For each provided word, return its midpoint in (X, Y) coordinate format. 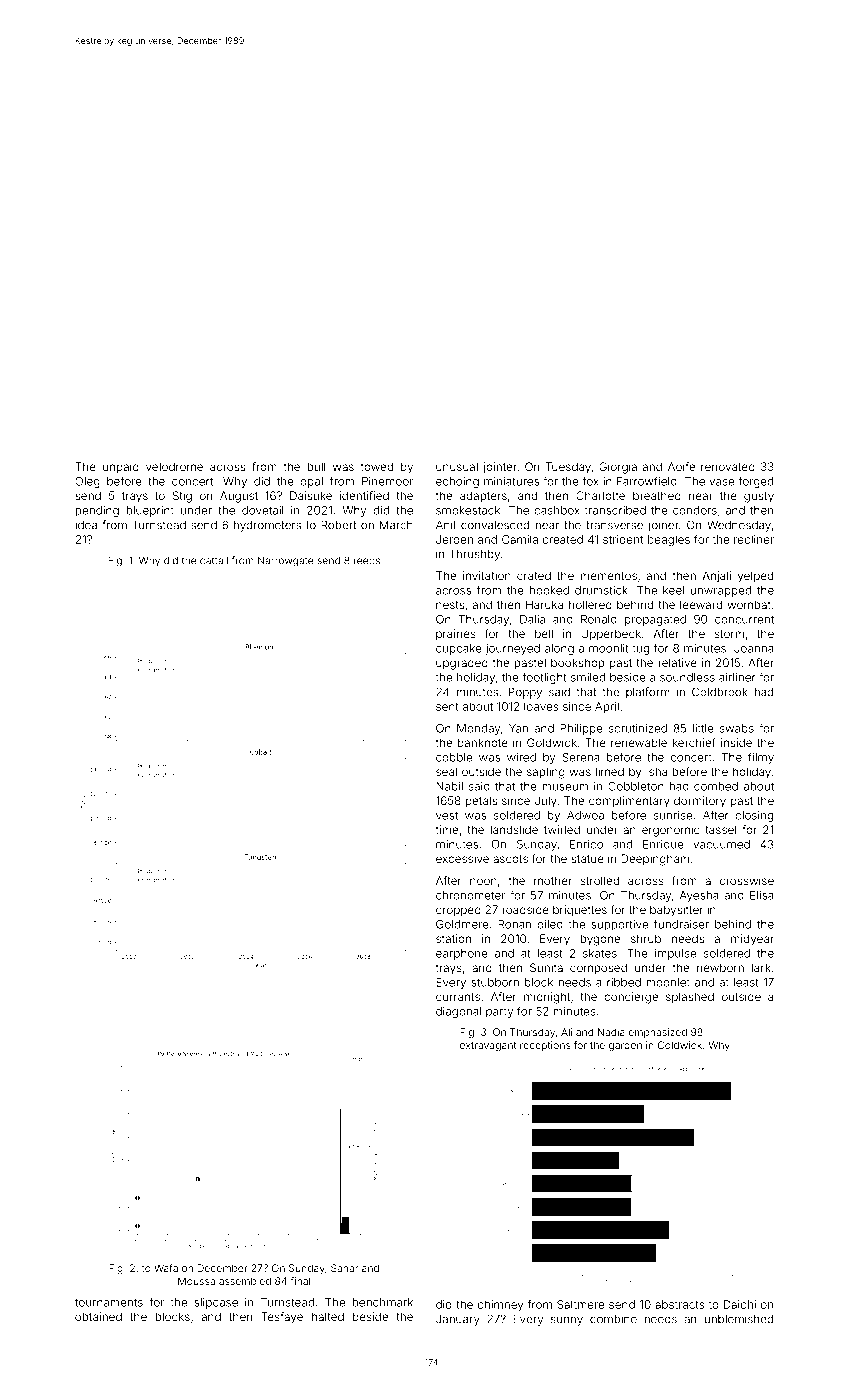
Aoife (681, 466)
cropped (458, 911)
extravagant (488, 1046)
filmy (761, 758)
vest (447, 815)
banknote (483, 742)
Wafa (166, 1268)
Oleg (87, 482)
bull (316, 466)
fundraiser (681, 924)
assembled (245, 1281)
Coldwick (680, 1045)
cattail (214, 561)
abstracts (679, 1304)
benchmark (382, 1302)
